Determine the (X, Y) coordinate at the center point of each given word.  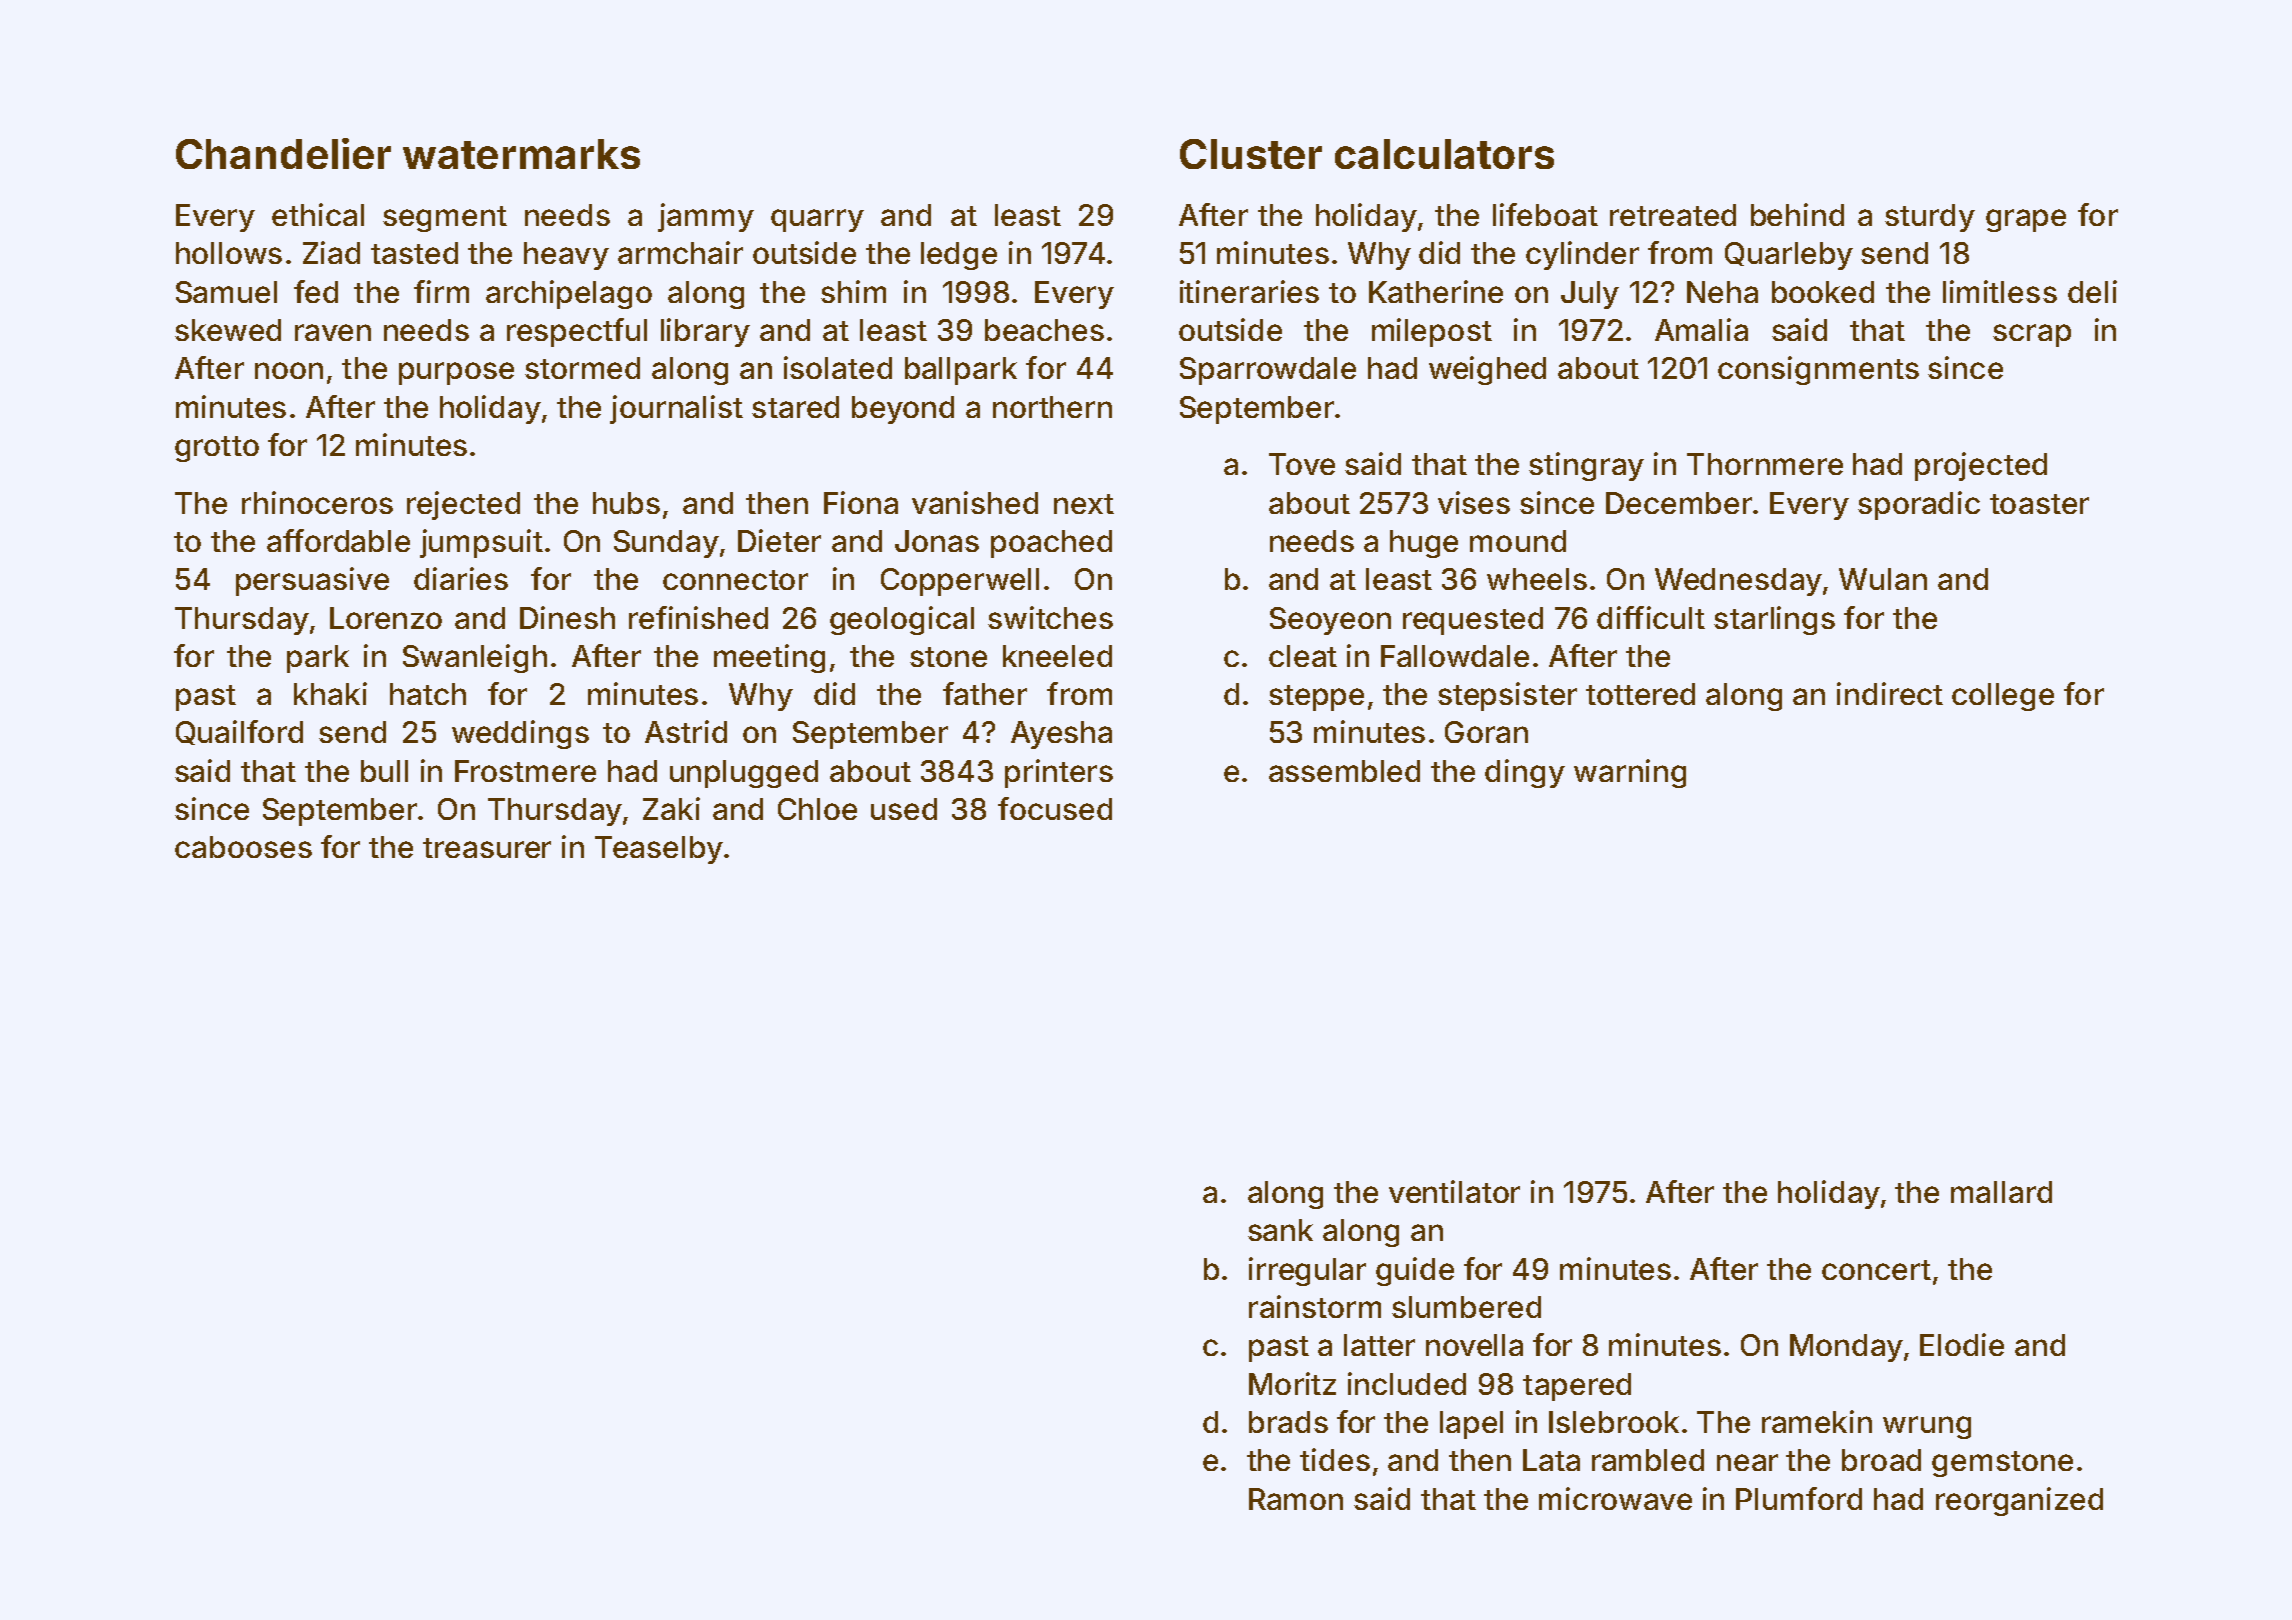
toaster (2039, 504)
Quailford (239, 732)
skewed (228, 330)
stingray (1586, 466)
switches (1050, 617)
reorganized (2019, 1501)
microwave (1615, 1498)
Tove (1302, 464)
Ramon (1296, 1499)
